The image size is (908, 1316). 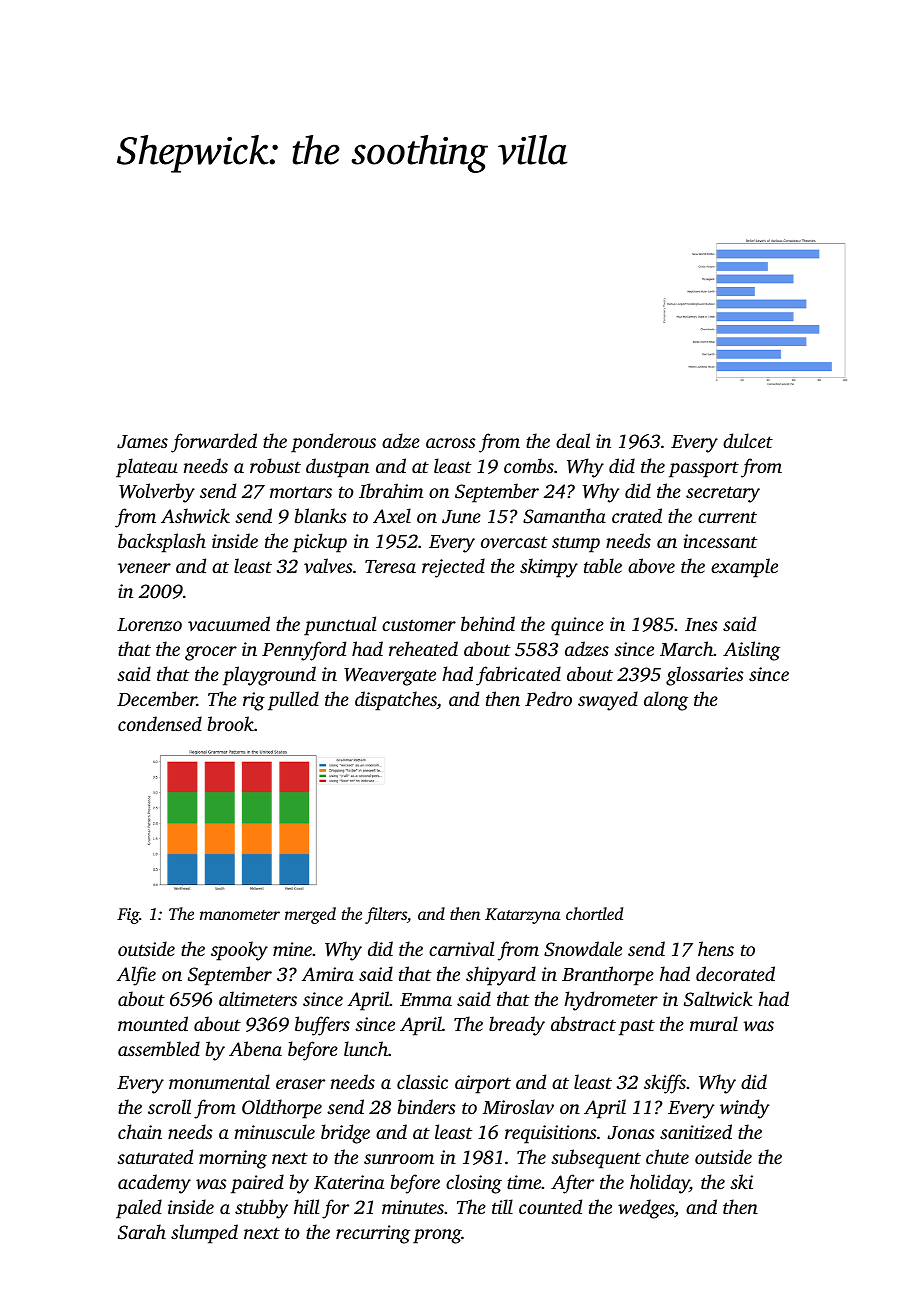 What do you see at coordinates (744, 568) in the screenshot?
I see `example` at bounding box center [744, 568].
